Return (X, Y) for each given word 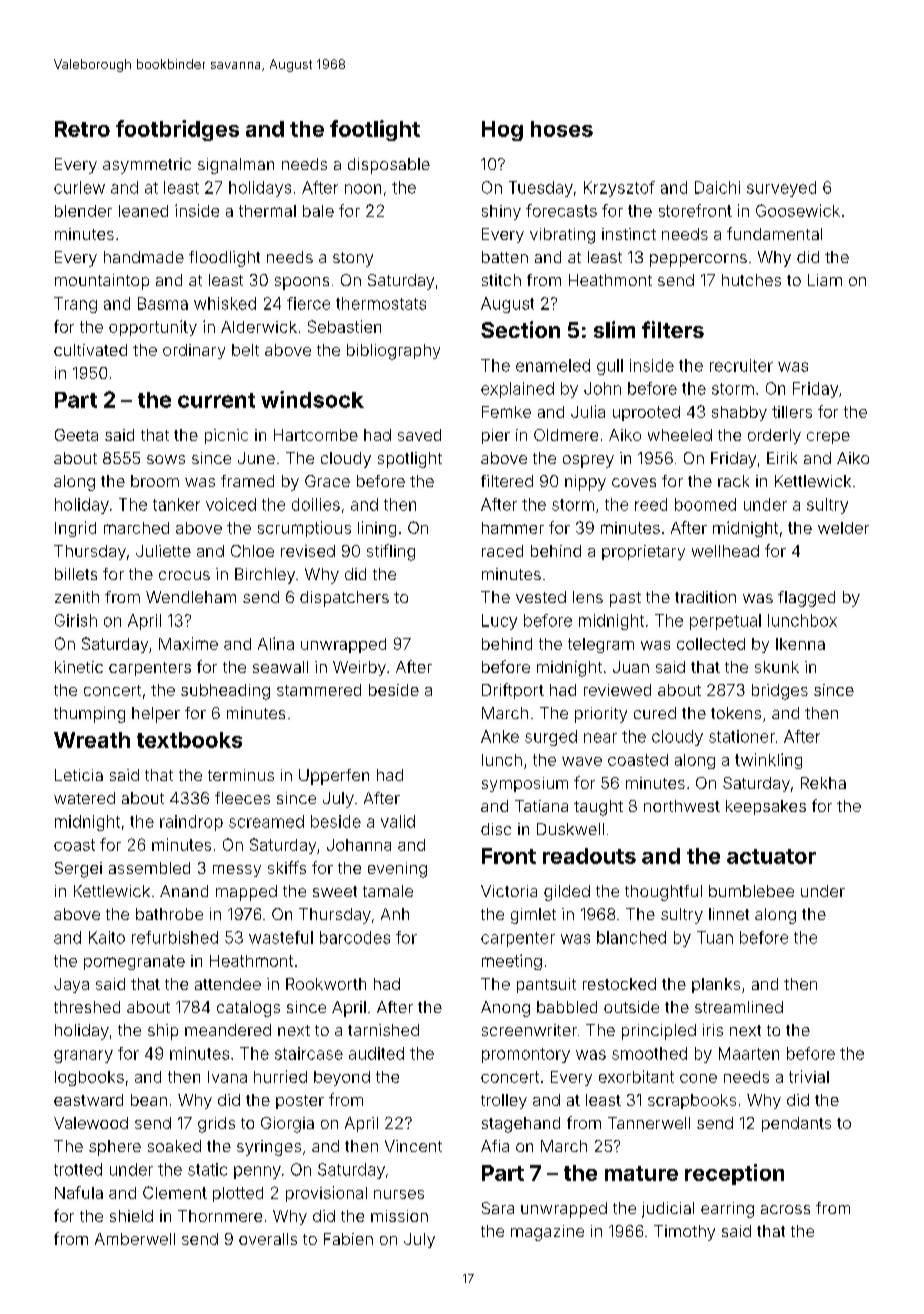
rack (733, 481)
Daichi (717, 187)
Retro (82, 129)
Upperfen (334, 777)
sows (166, 459)
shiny (501, 212)
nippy (585, 483)
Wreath (92, 740)
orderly (774, 436)
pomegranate (134, 962)
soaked (174, 1146)
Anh (395, 914)
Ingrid (75, 529)
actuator (771, 856)
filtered (507, 481)
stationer (742, 736)
